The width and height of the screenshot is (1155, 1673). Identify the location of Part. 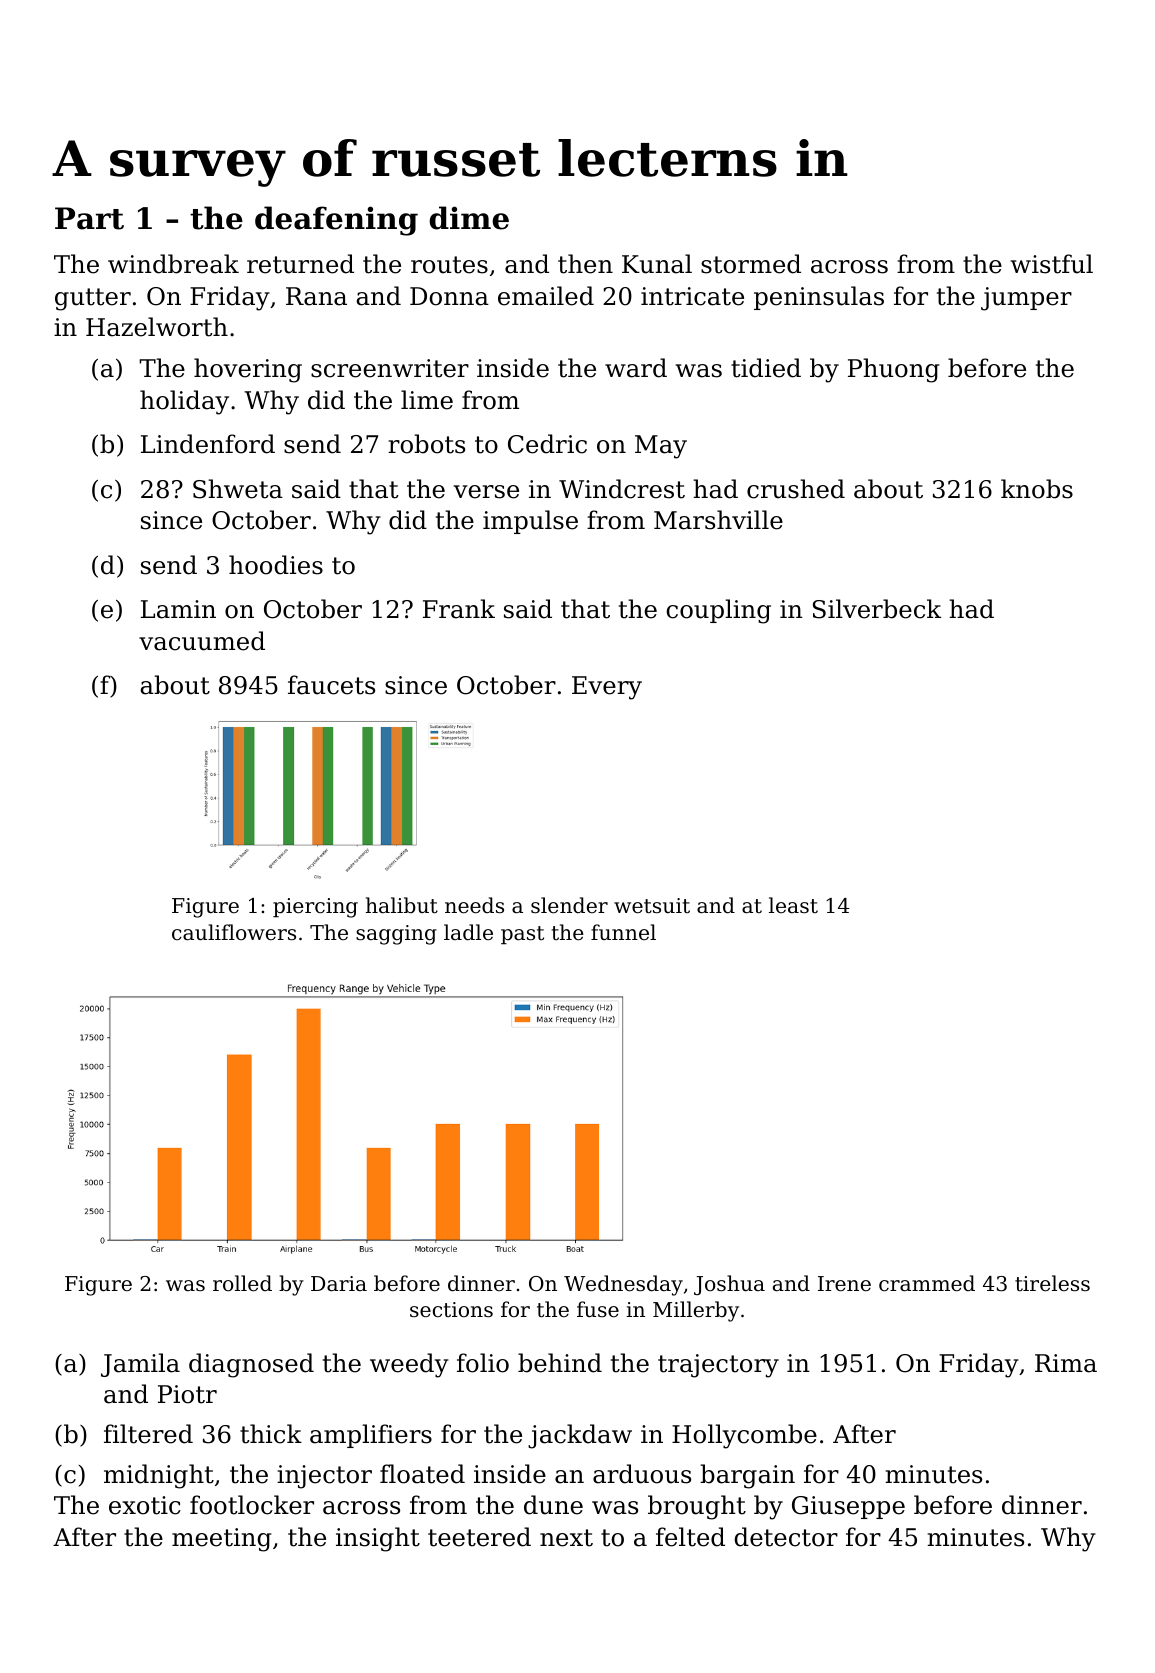
(89, 218).
